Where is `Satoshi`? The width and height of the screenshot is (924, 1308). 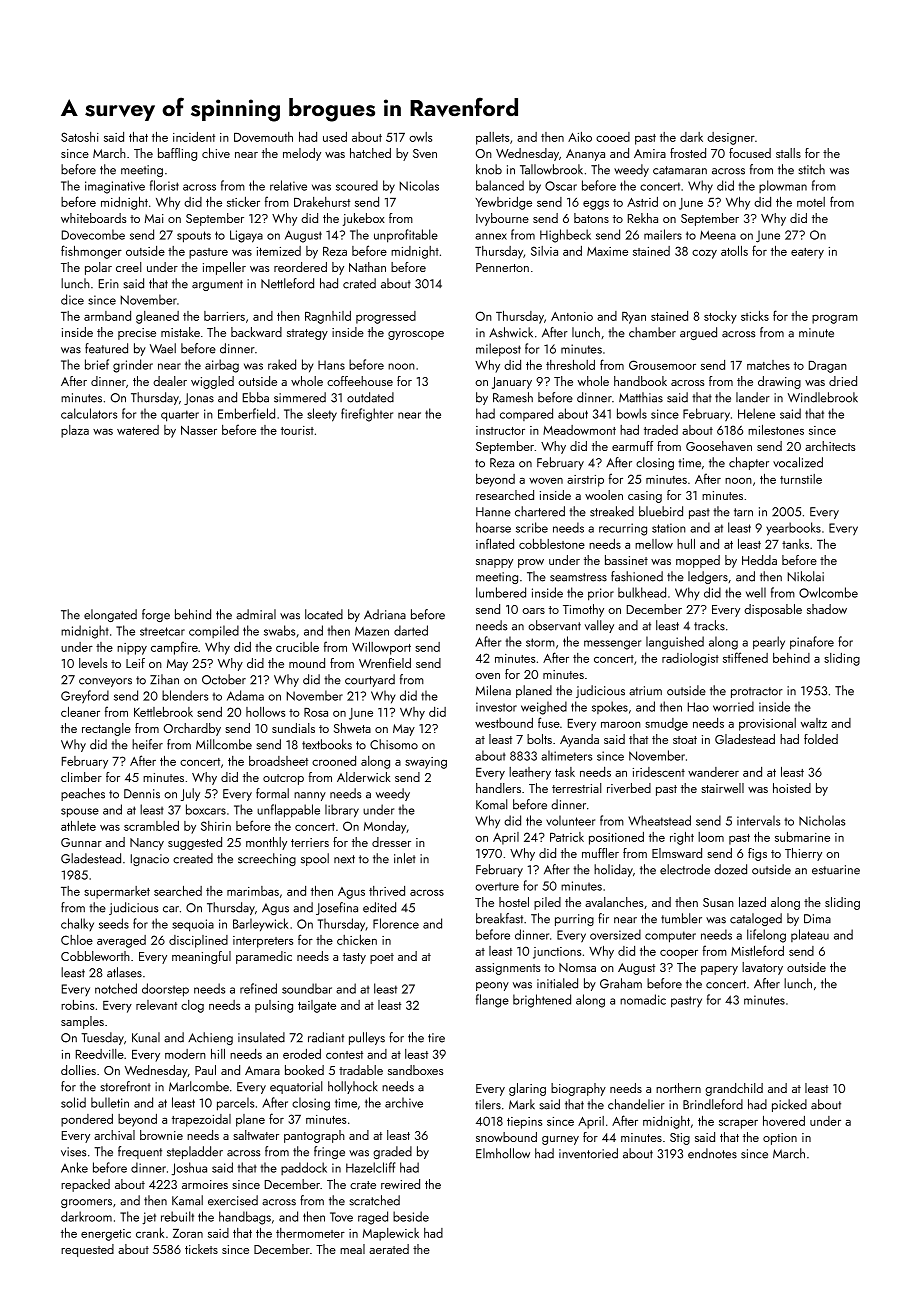
Satoshi is located at coordinates (80, 137).
